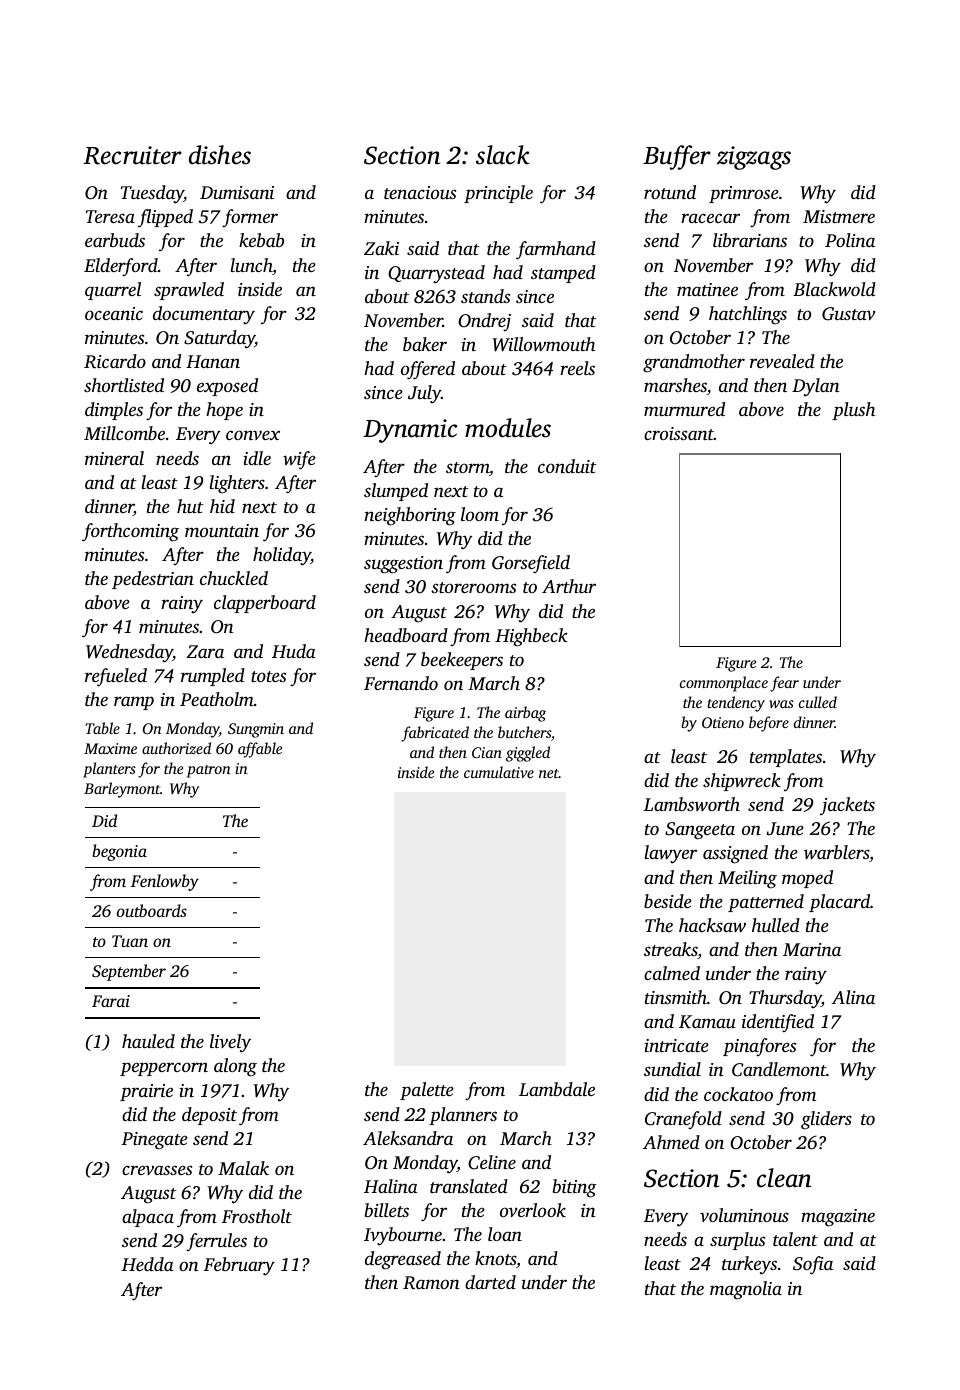  Describe the element at coordinates (129, 653) in the screenshot. I see `Wednesday` at that location.
